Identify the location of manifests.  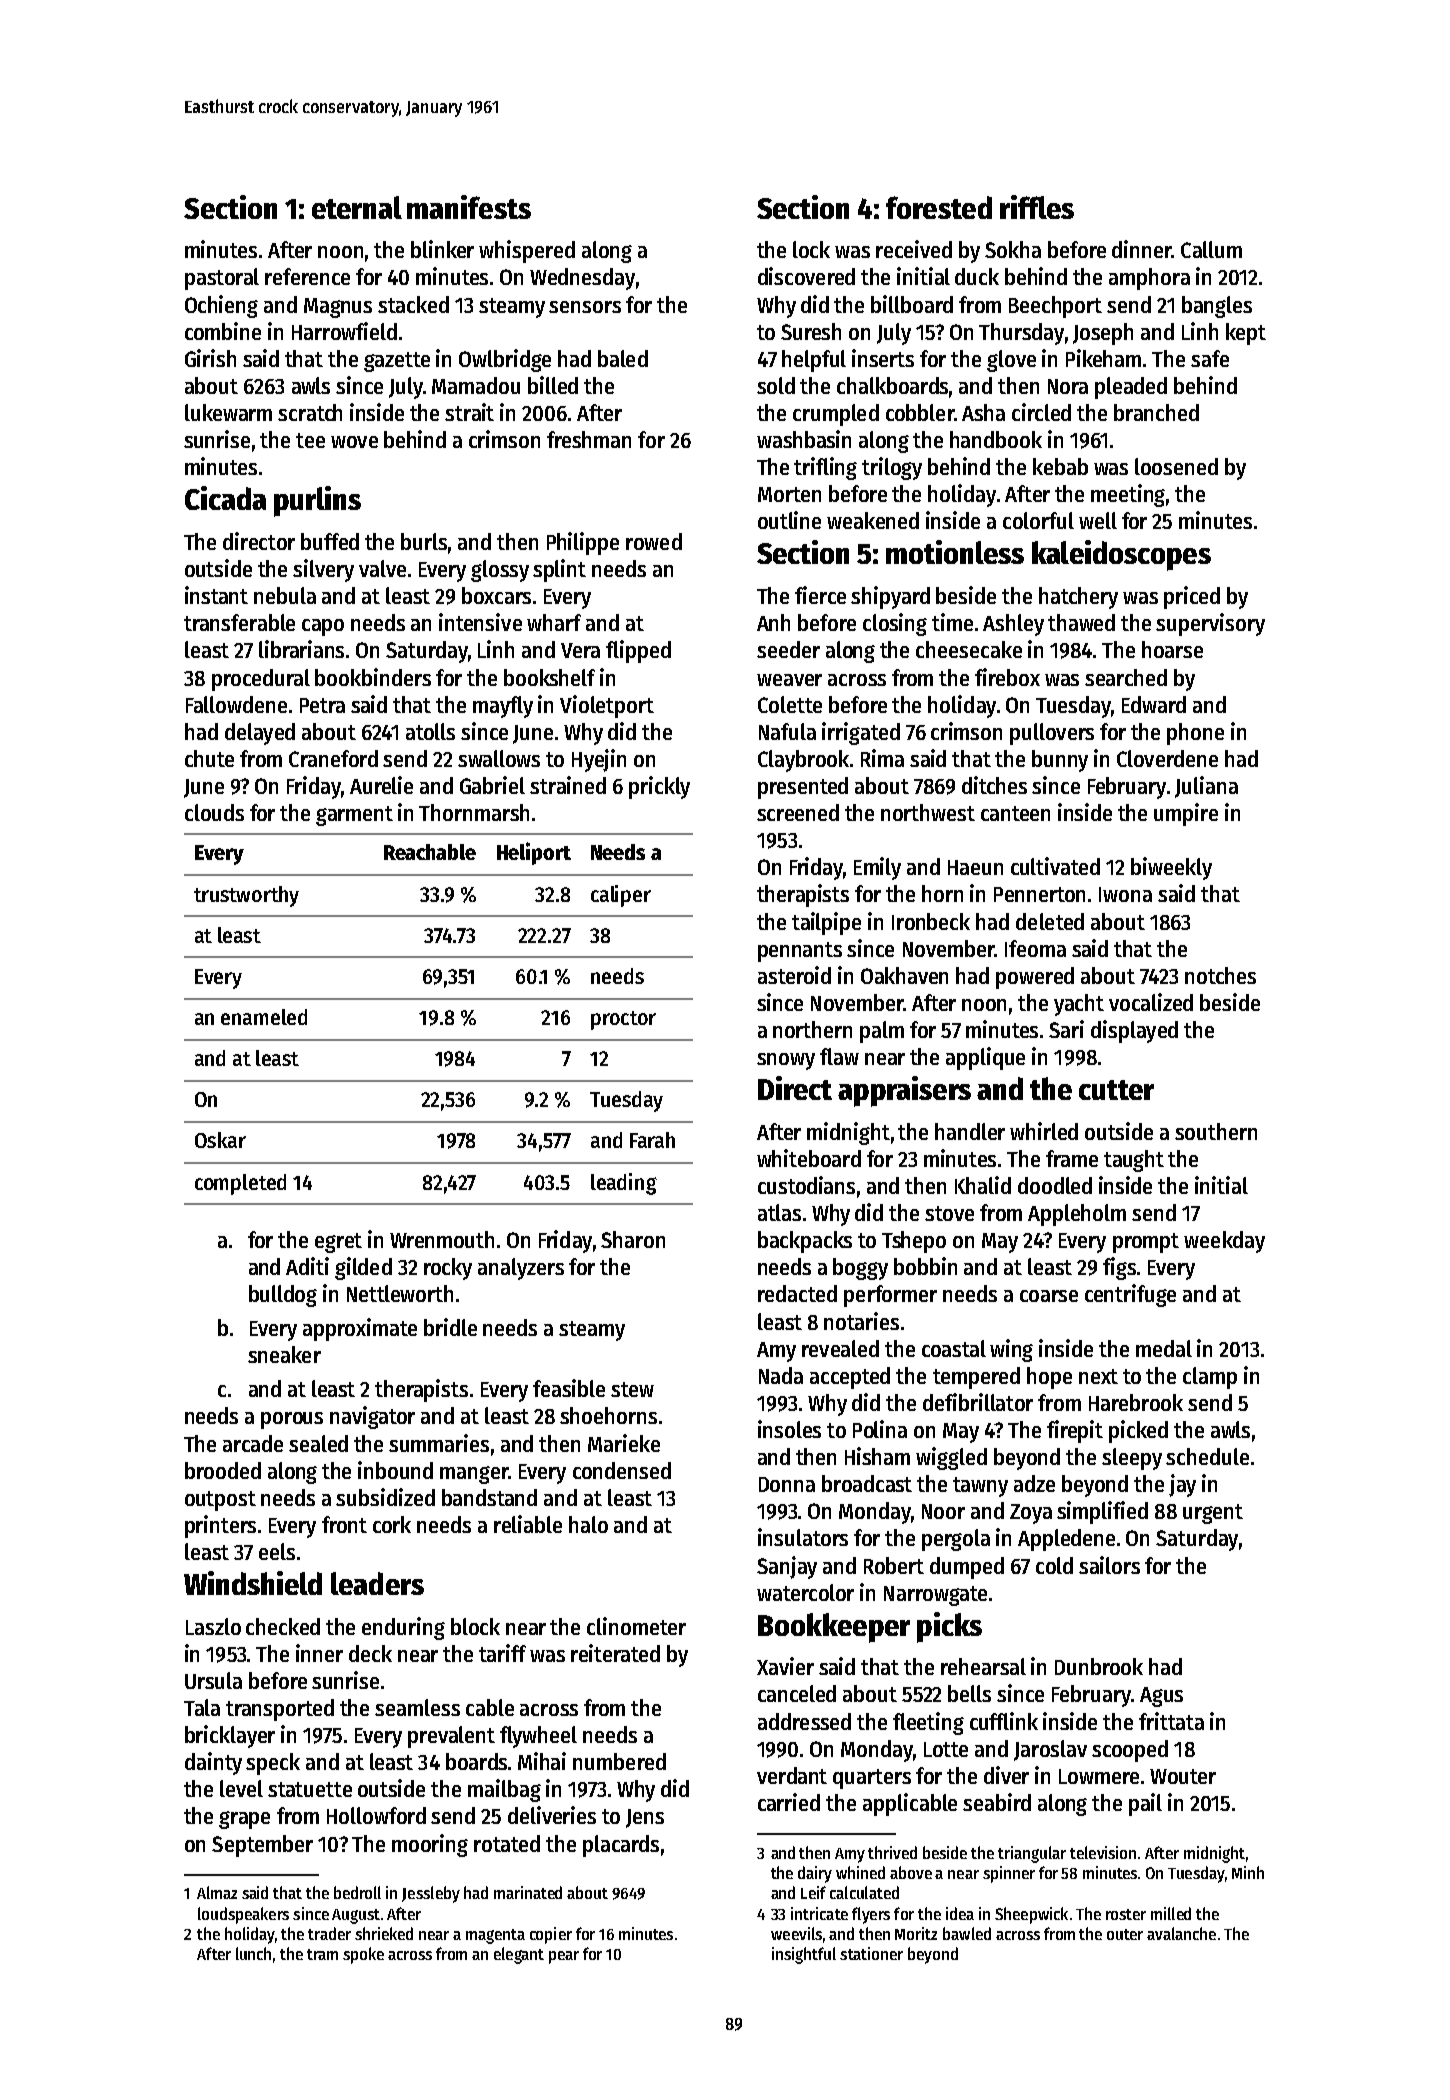
(469, 207).
